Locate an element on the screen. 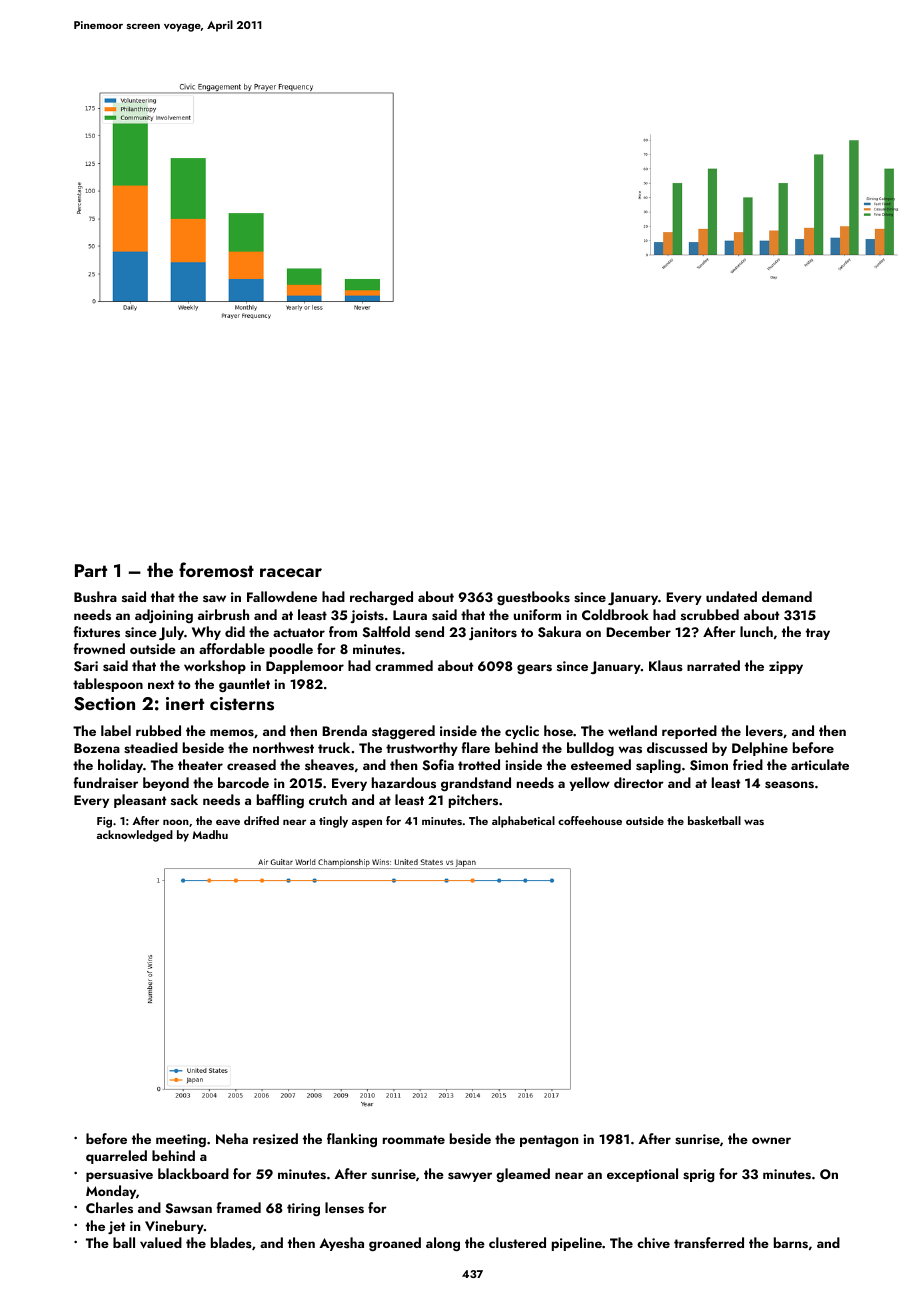 This screenshot has width=924, height=1308. Madhu is located at coordinates (210, 834).
